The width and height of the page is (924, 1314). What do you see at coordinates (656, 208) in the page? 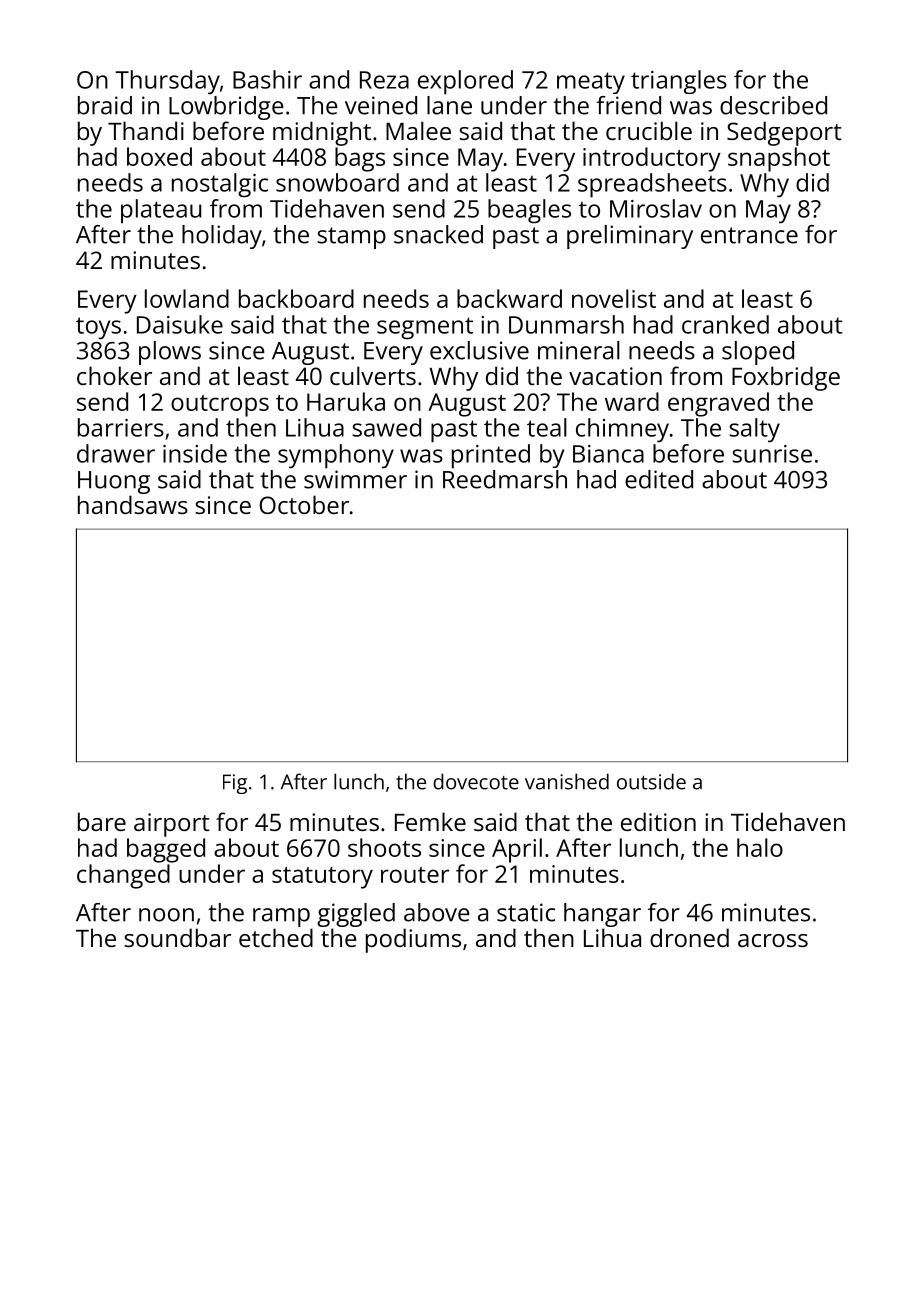
I see `Miroslav` at bounding box center [656, 208].
